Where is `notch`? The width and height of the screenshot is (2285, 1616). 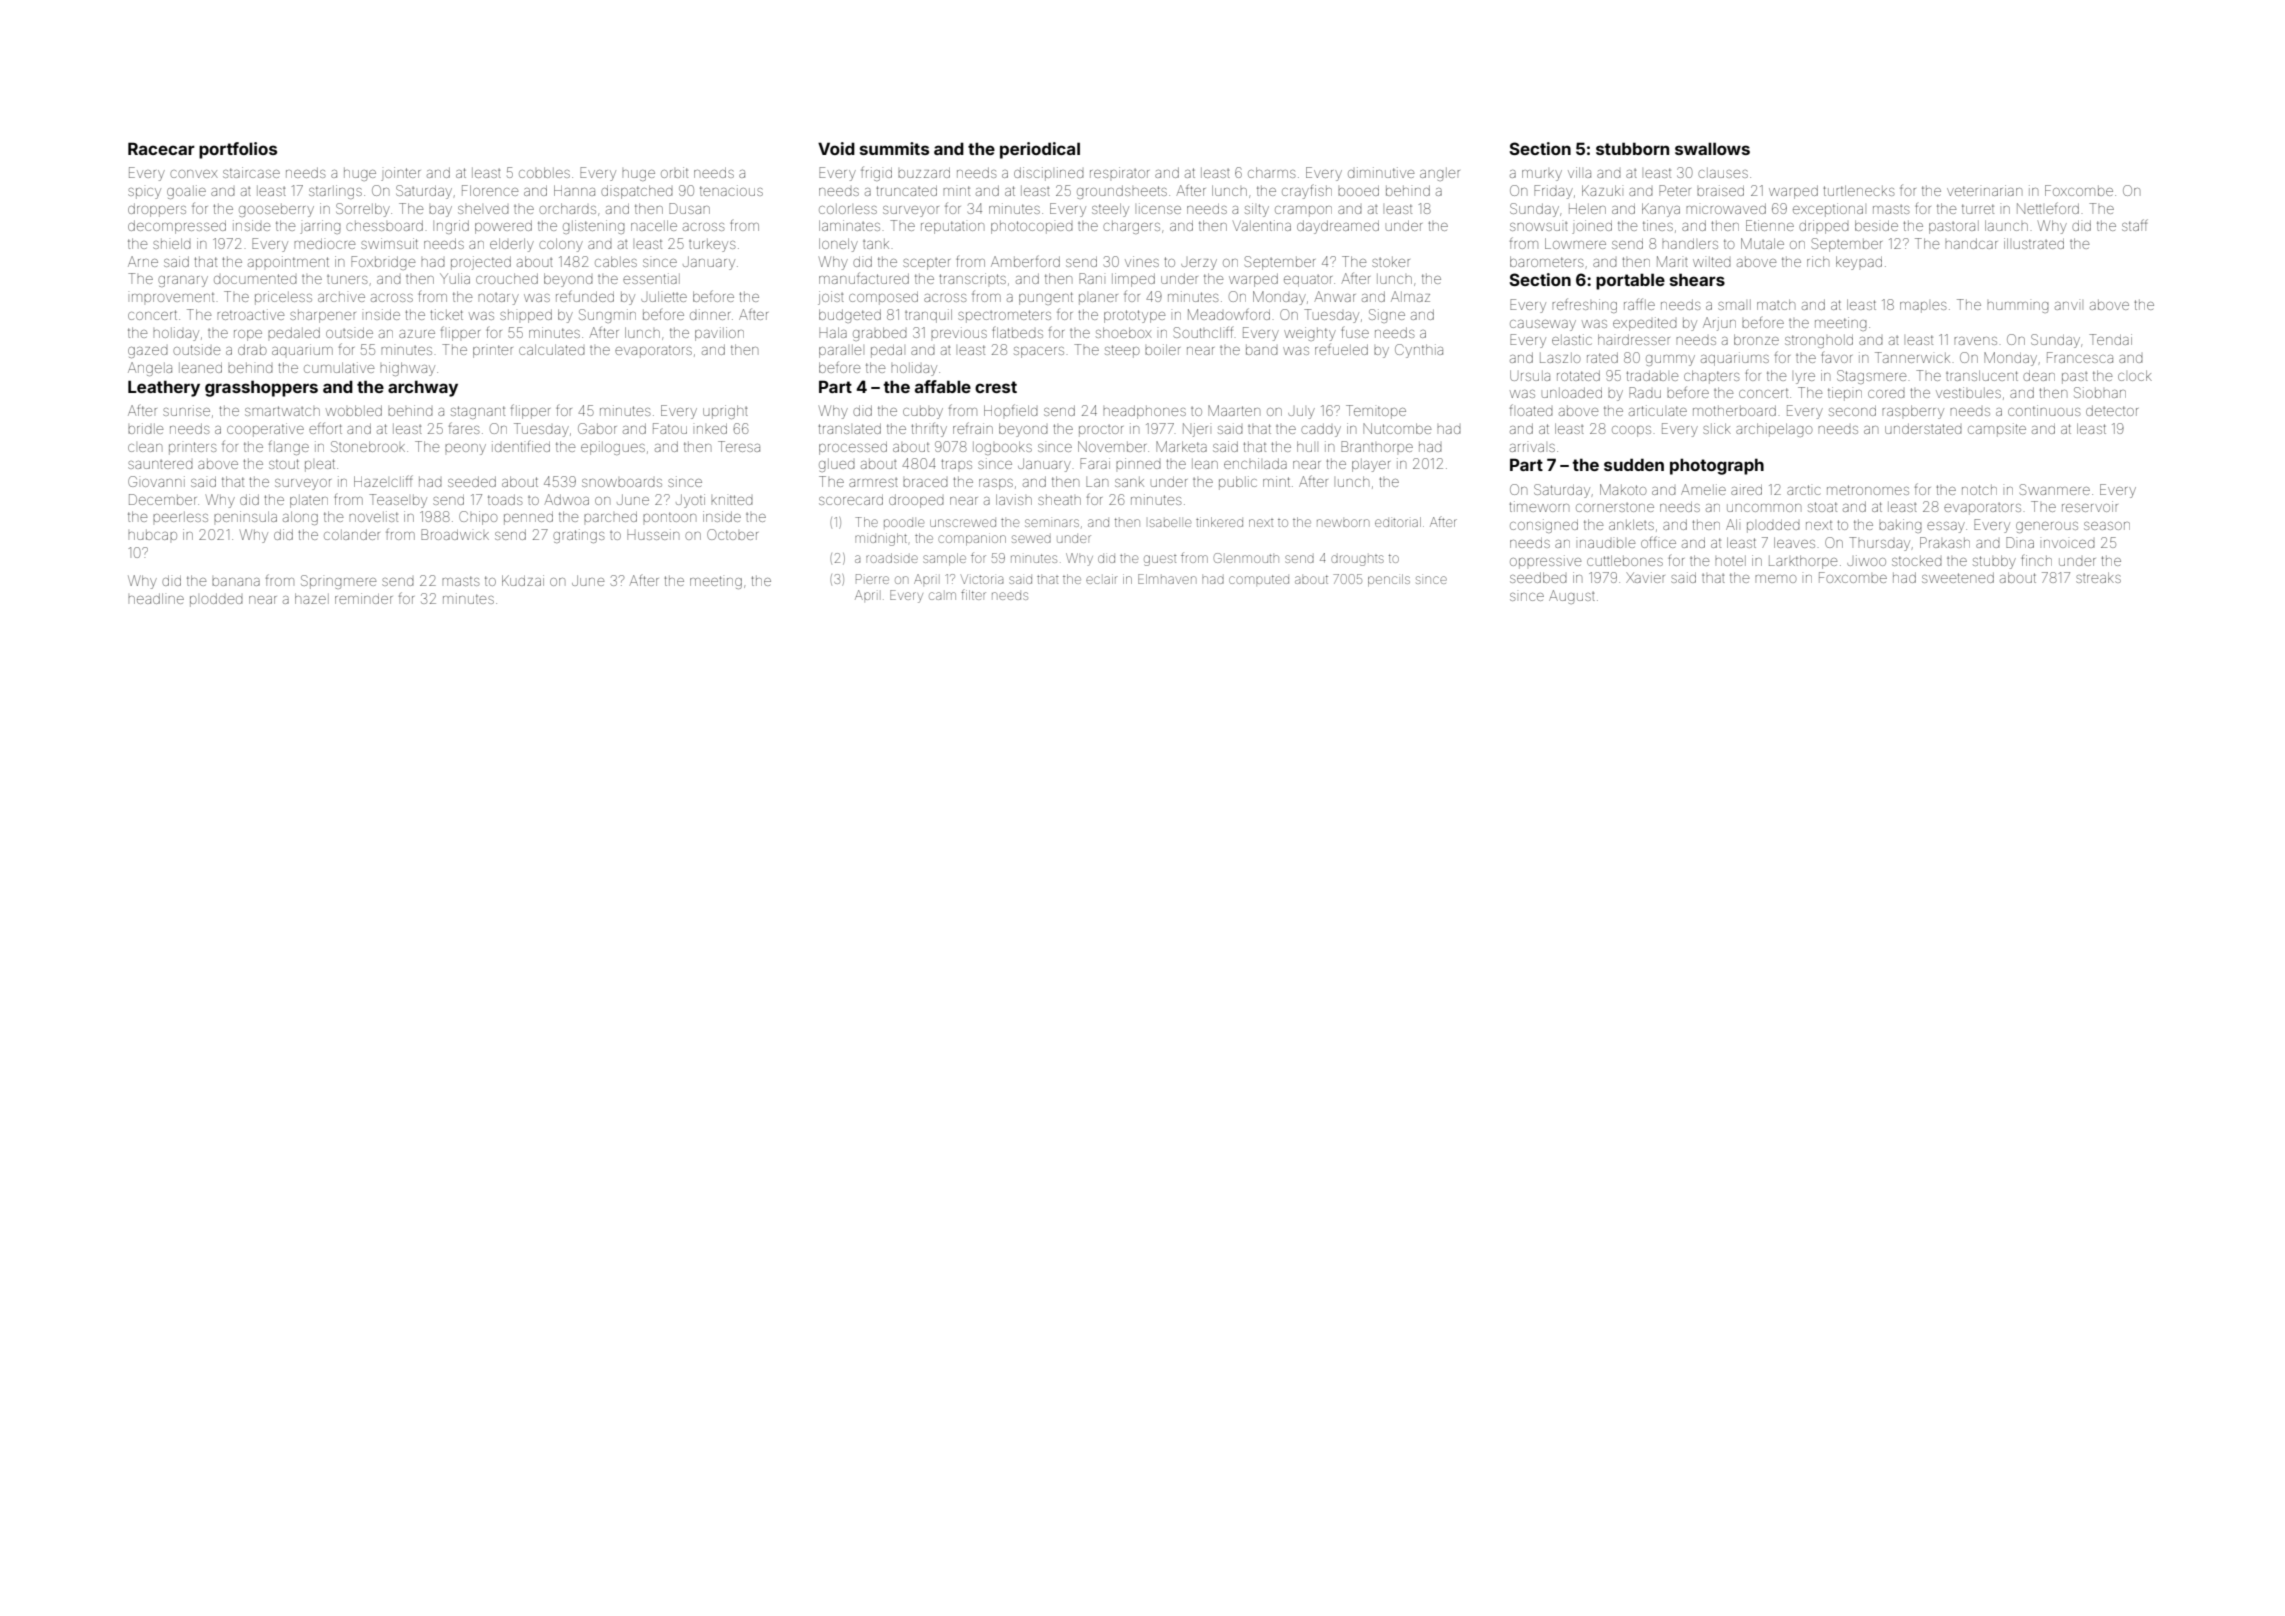
notch is located at coordinates (1979, 490).
